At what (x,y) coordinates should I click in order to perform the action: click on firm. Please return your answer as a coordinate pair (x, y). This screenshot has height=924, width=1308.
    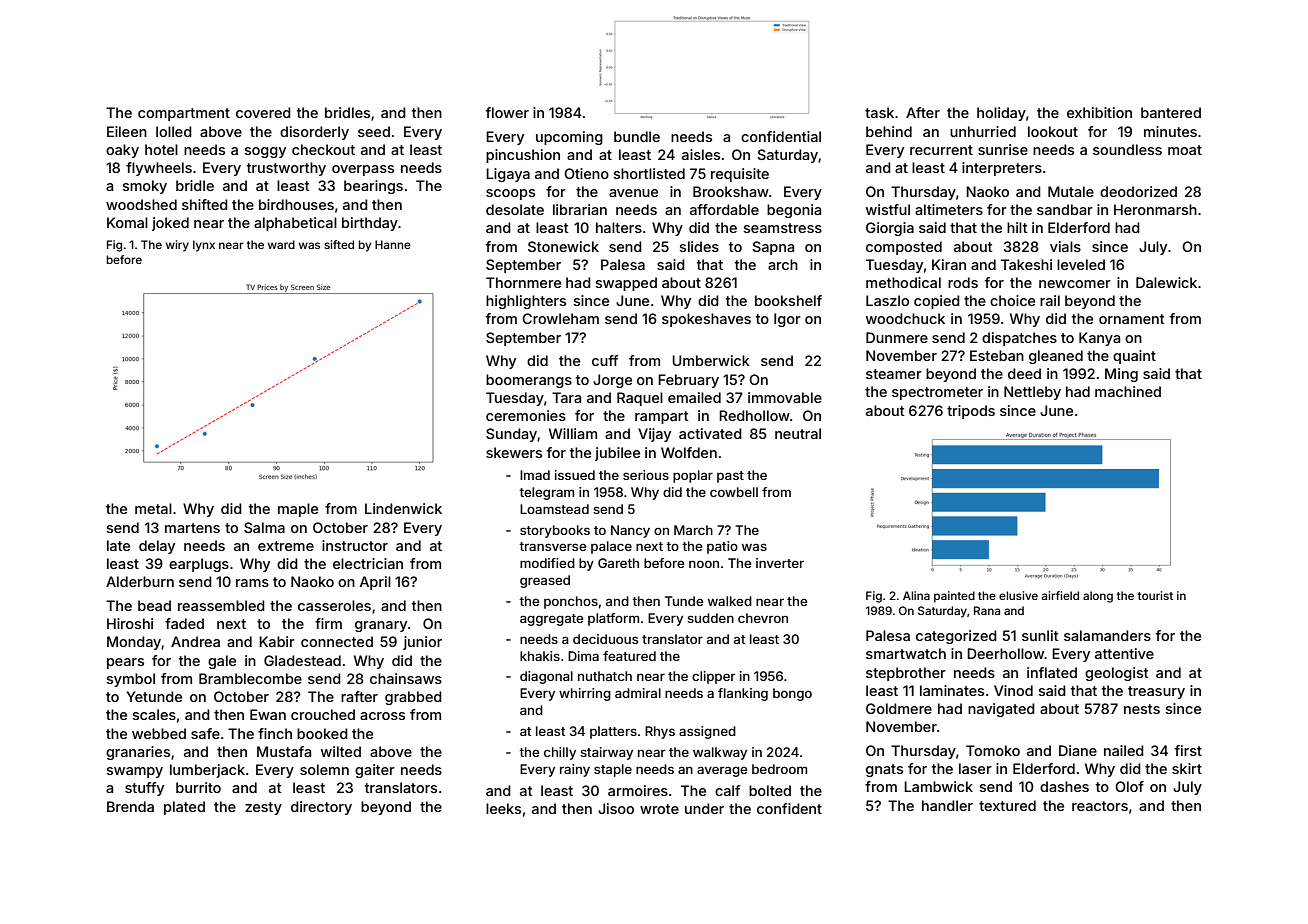
    Looking at the image, I should click on (328, 623).
